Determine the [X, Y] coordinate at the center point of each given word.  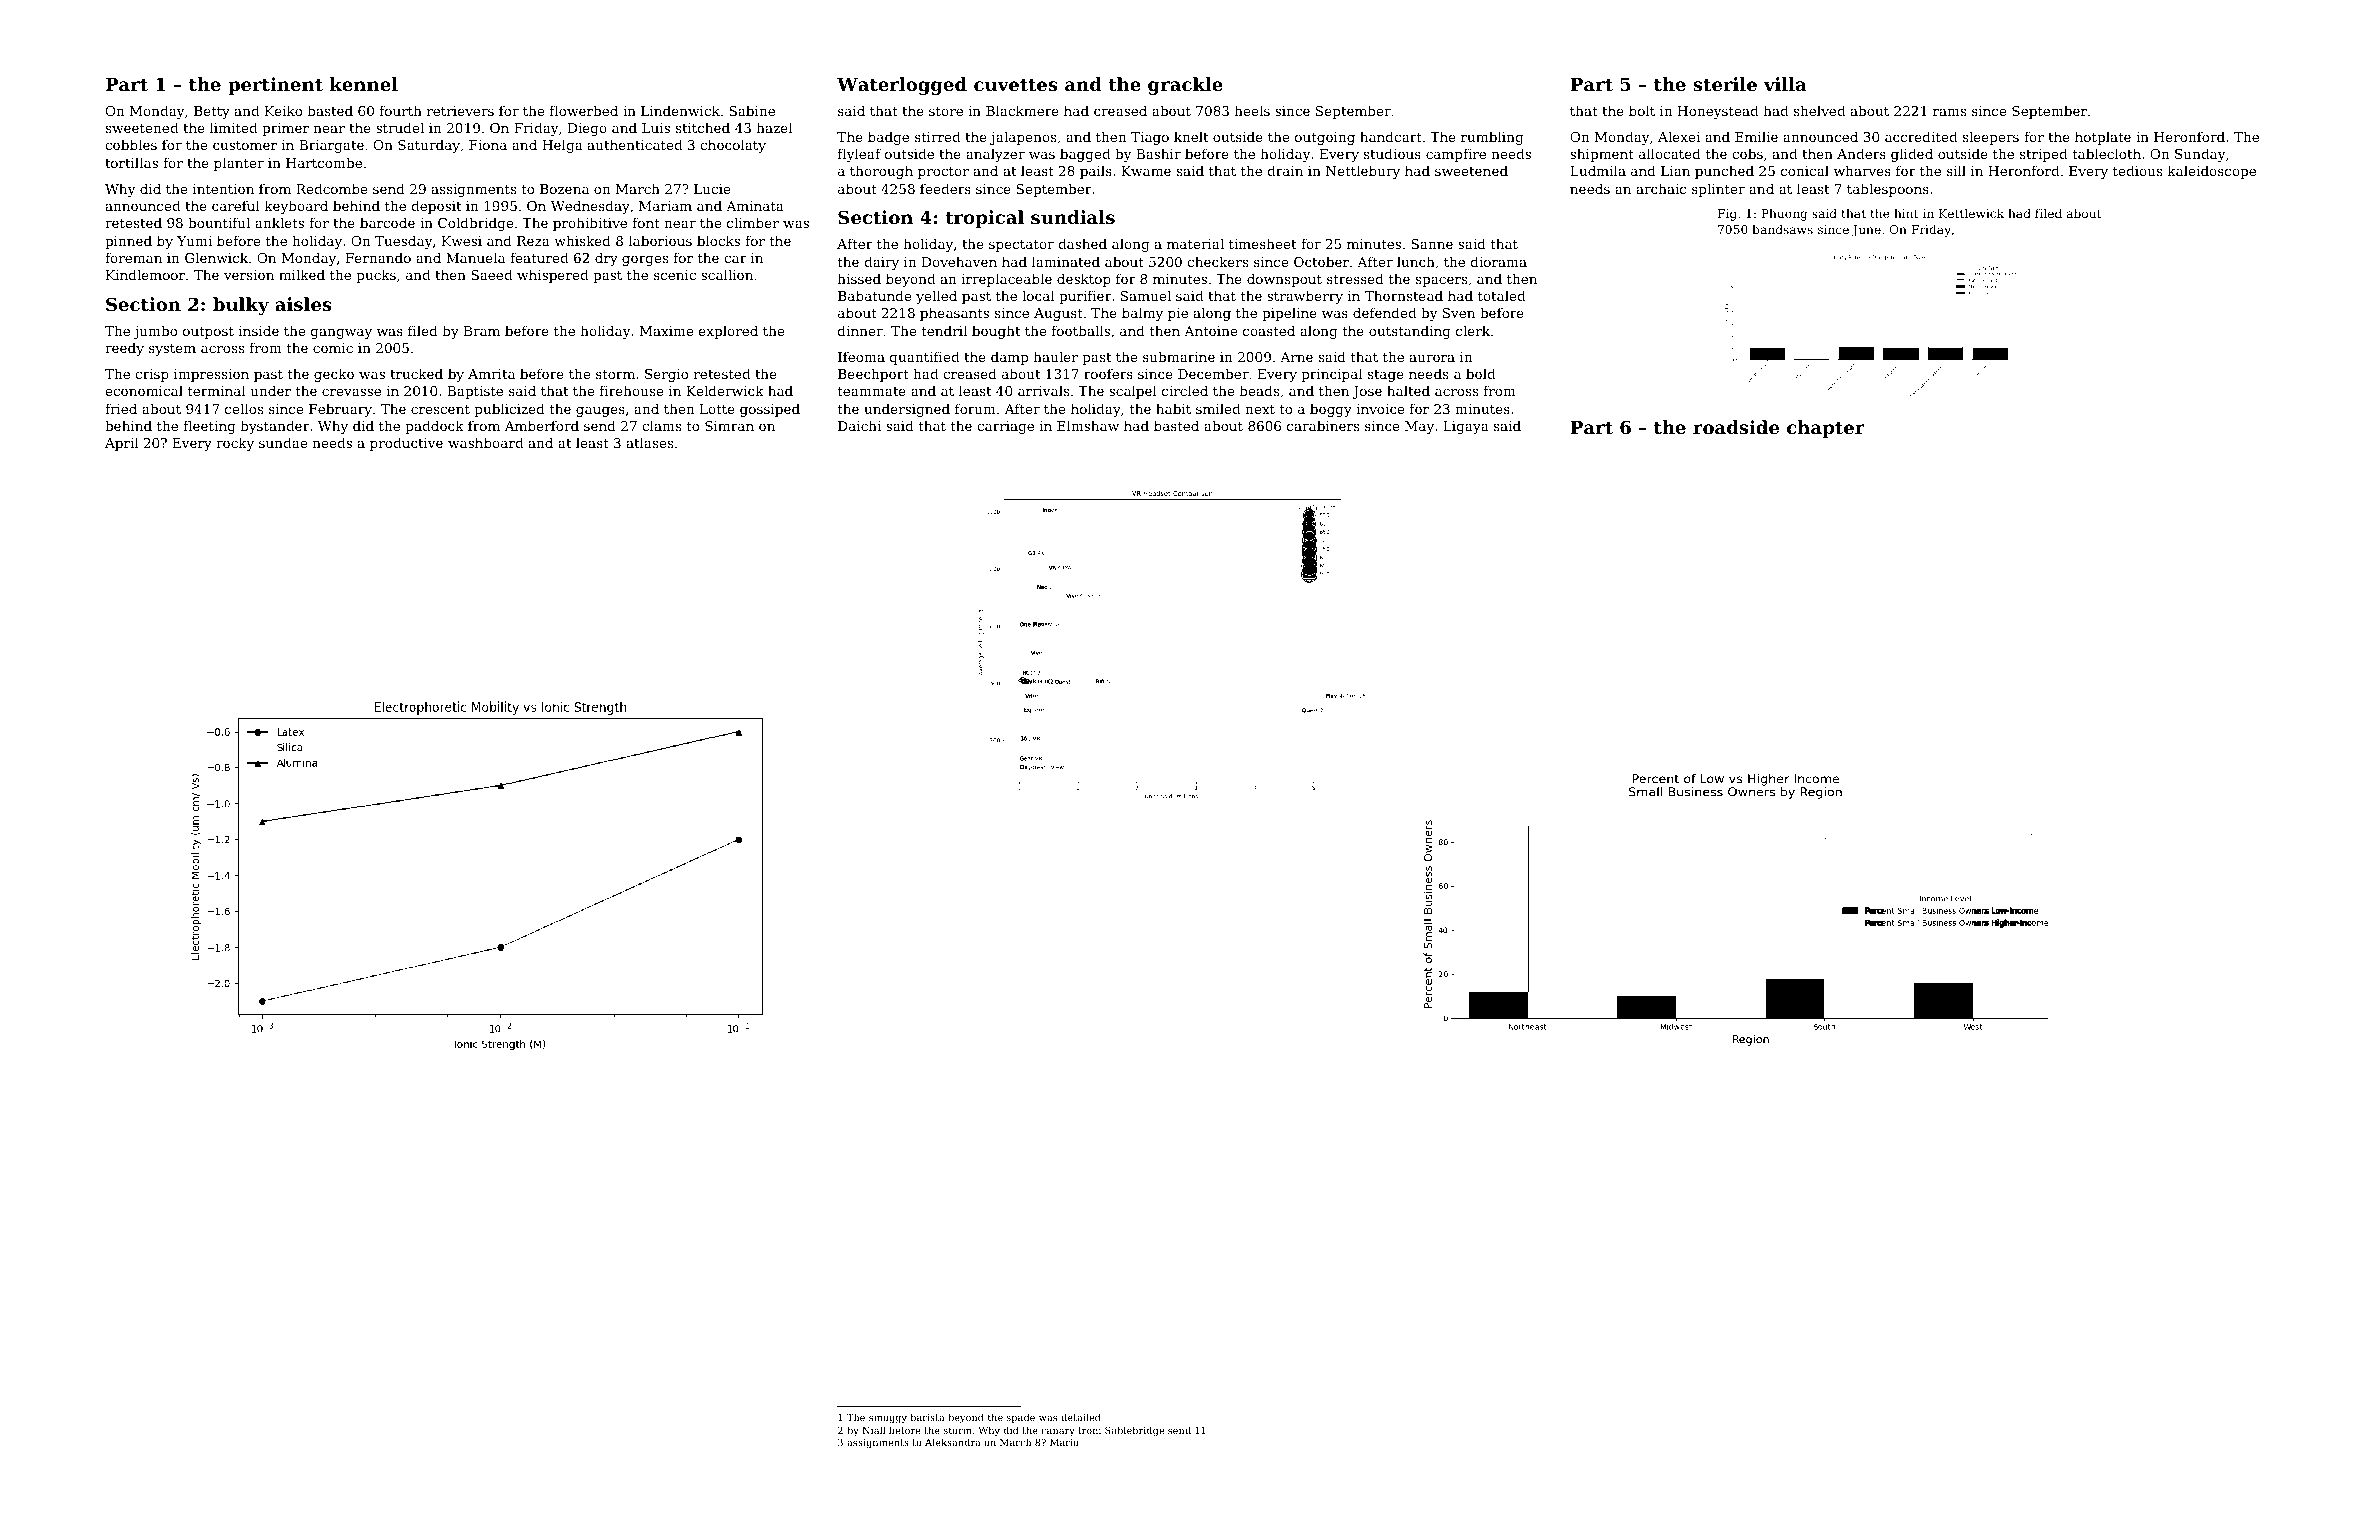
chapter [1826, 429]
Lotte [717, 409]
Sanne [1432, 244]
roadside [1736, 427]
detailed [1081, 1417]
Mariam [665, 206]
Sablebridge [1134, 1431]
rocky [235, 444]
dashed [1082, 243]
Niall [873, 1430]
